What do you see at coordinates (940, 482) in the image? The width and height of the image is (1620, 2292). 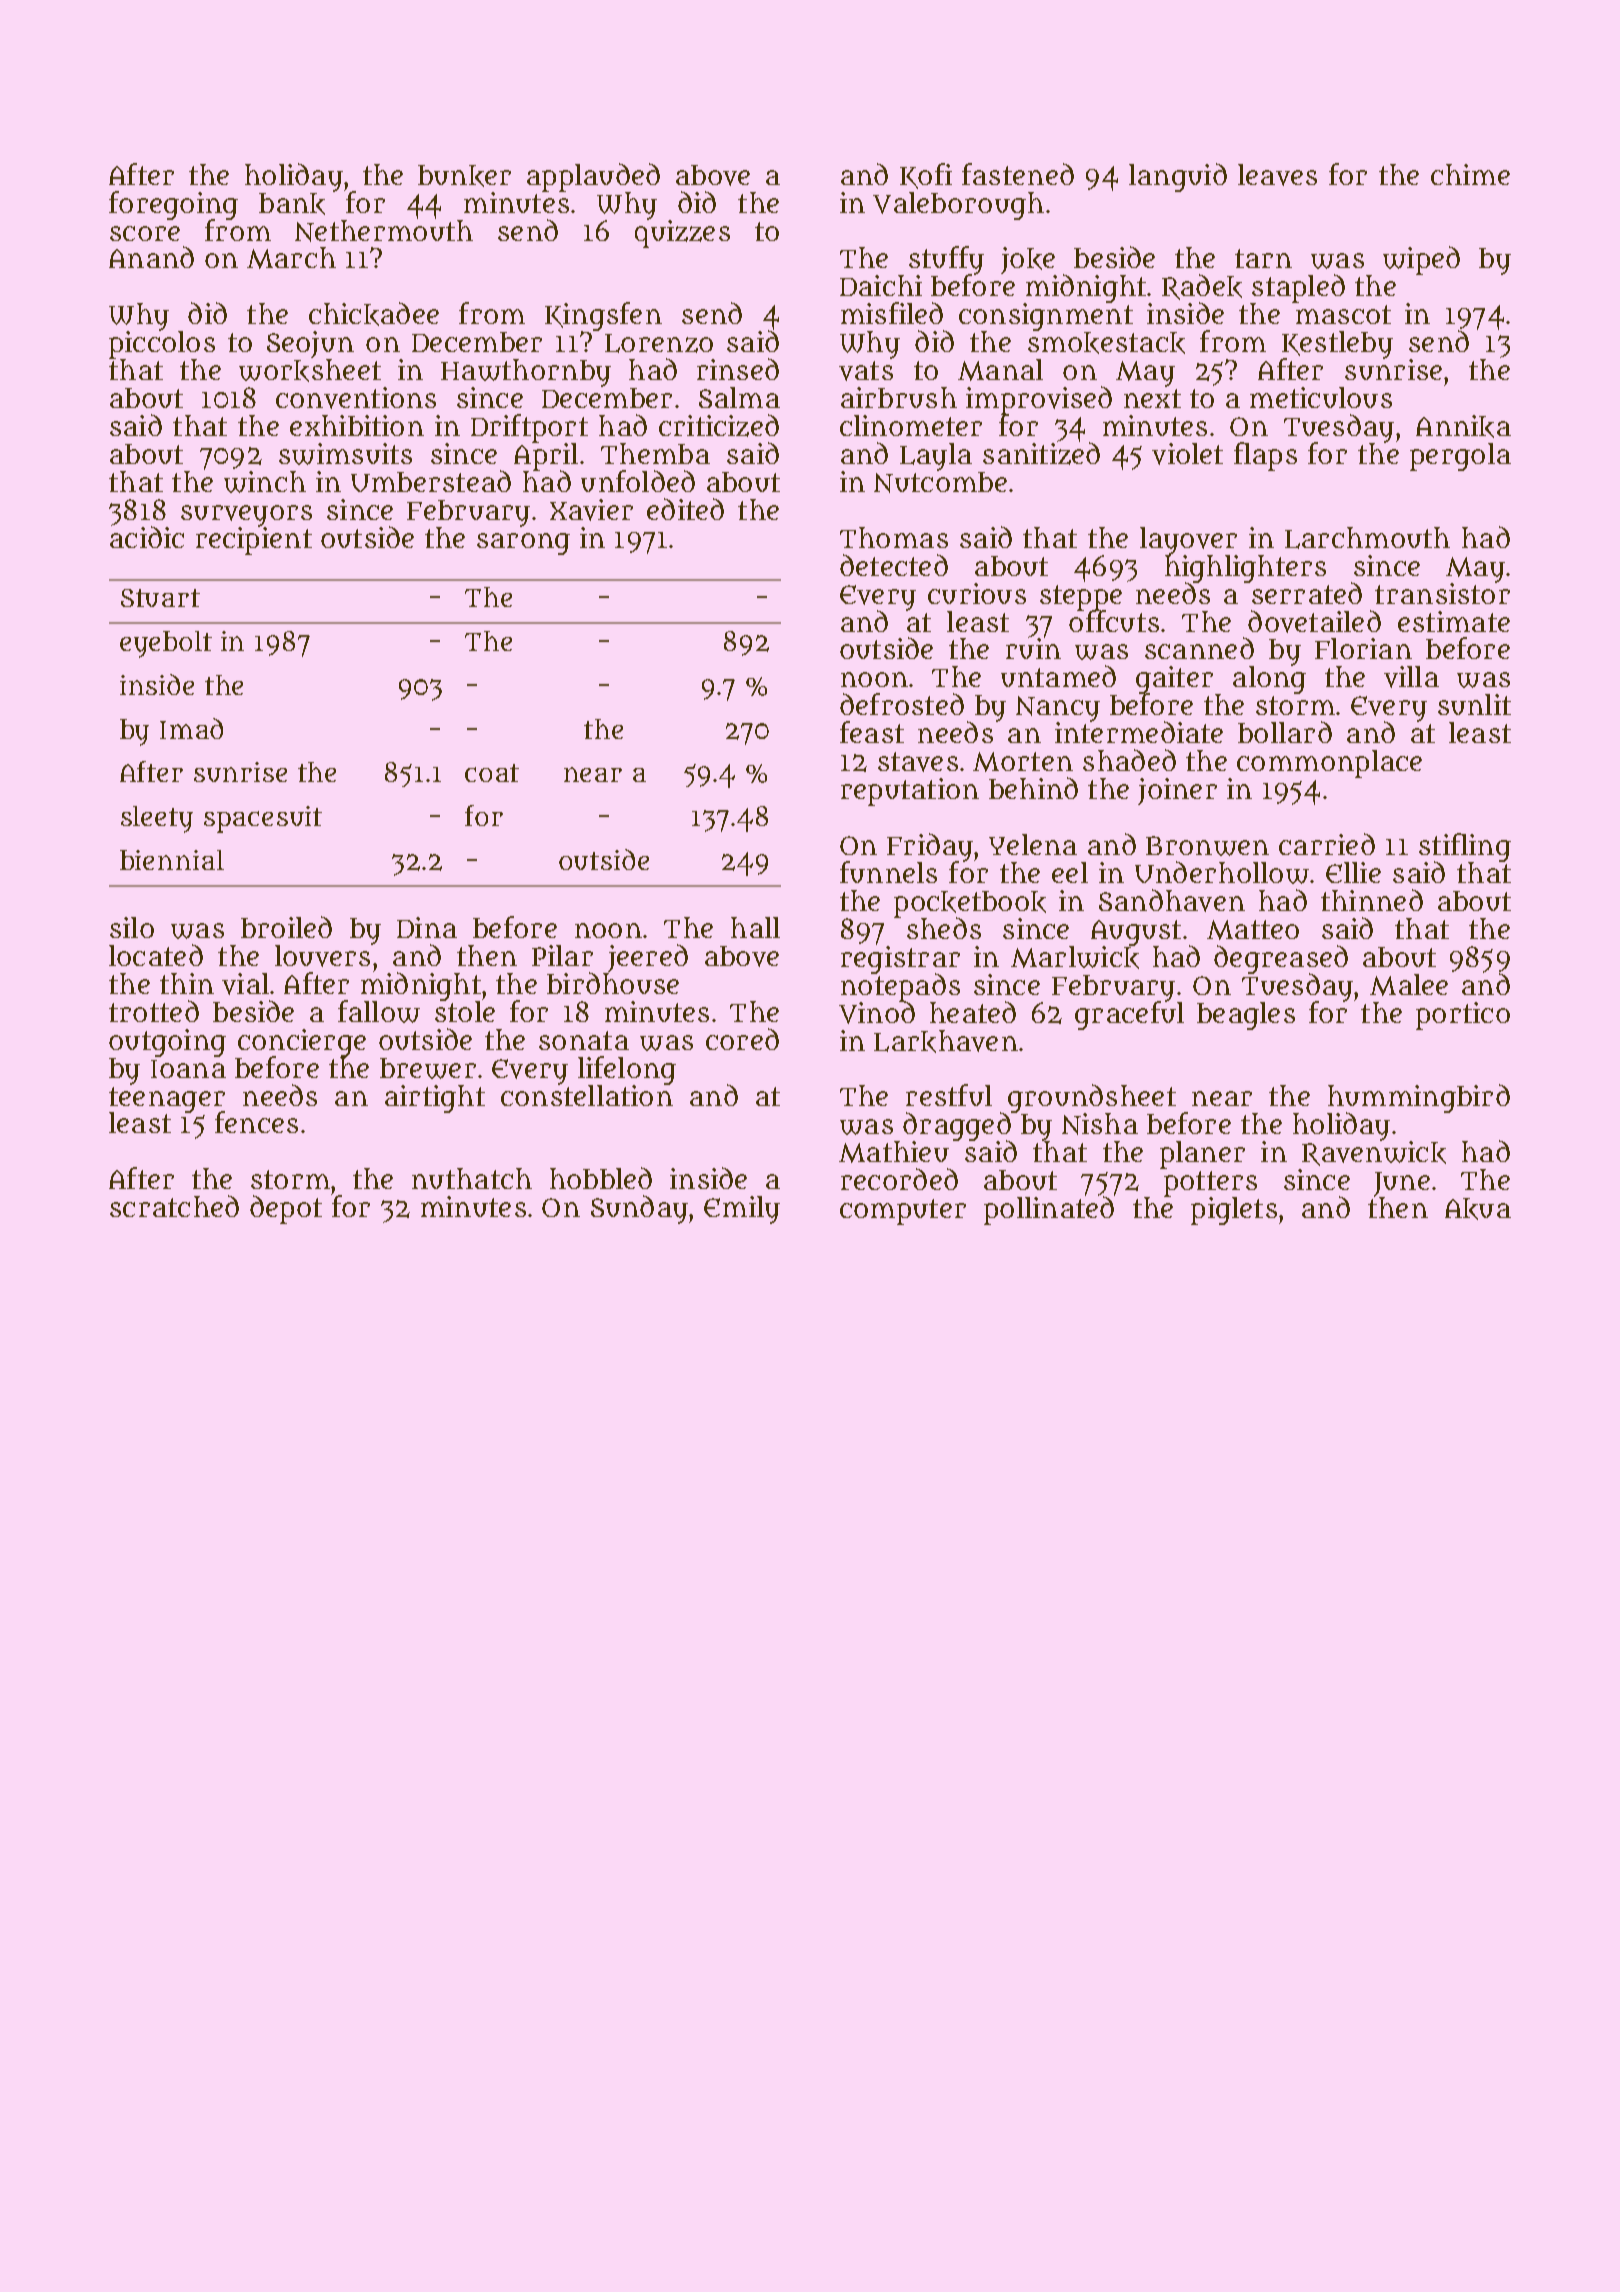 I see `Nutcombe` at bounding box center [940, 482].
